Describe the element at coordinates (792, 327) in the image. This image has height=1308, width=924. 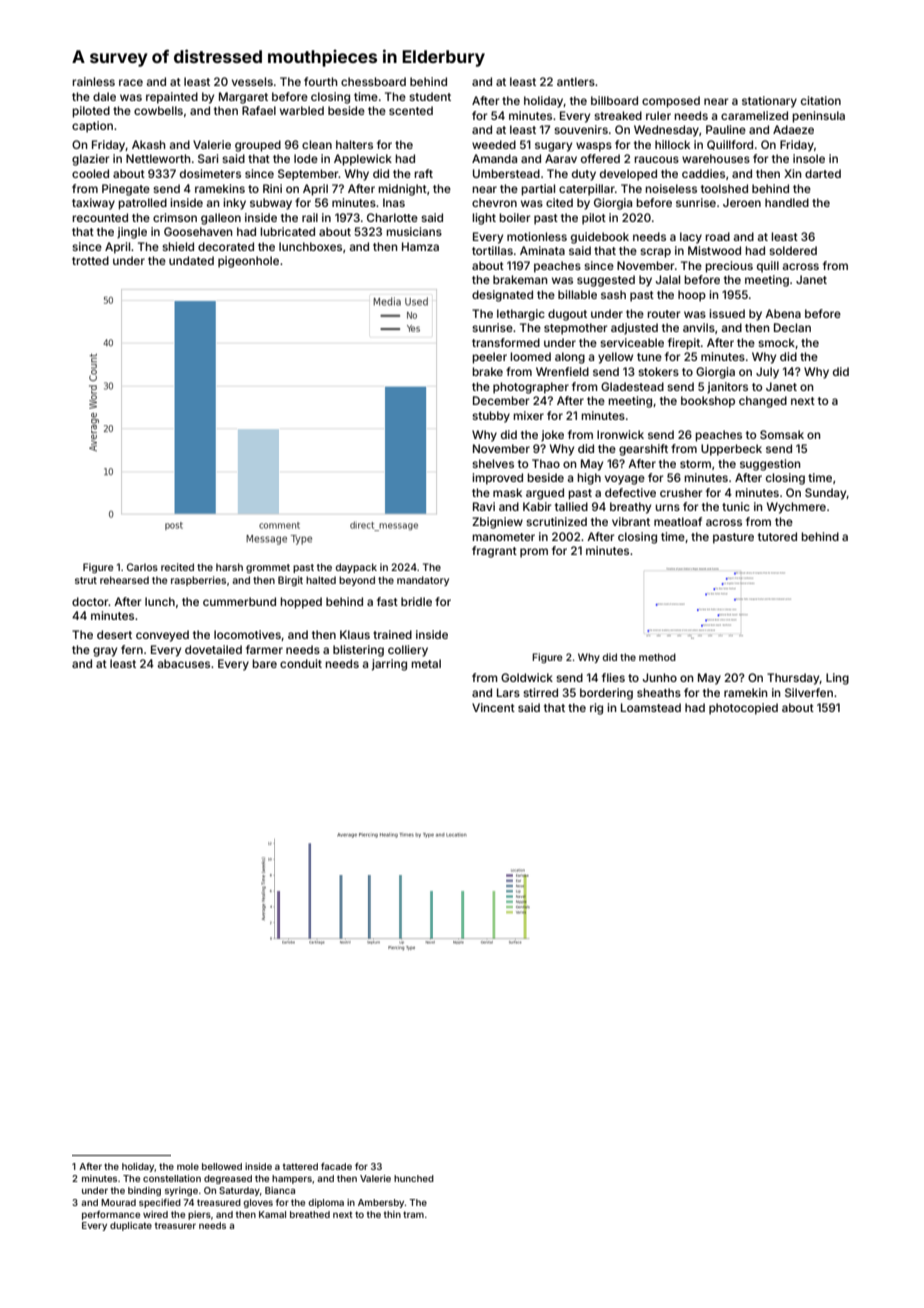
I see `Declan` at that location.
